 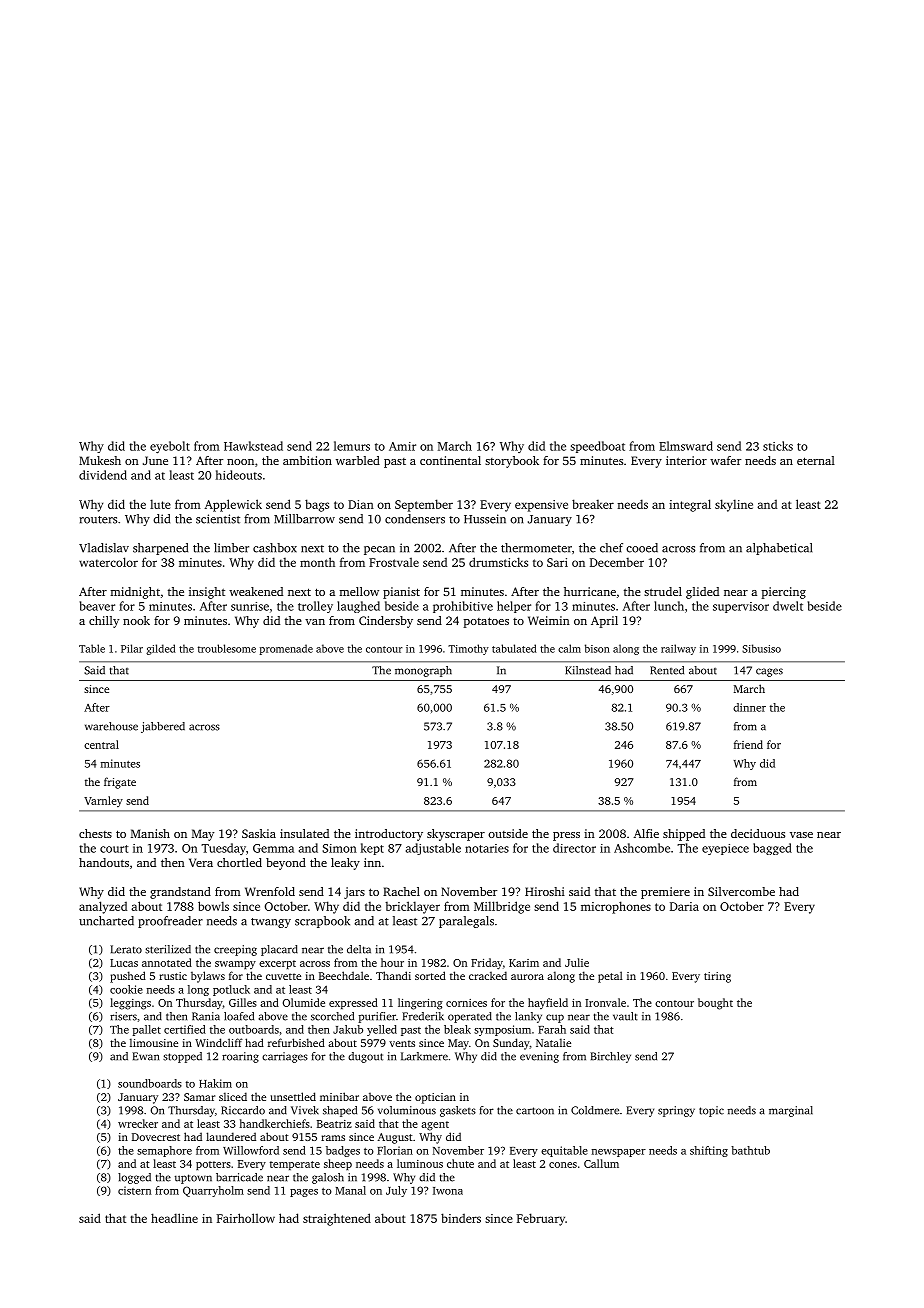 I want to click on microphones, so click(x=616, y=907).
